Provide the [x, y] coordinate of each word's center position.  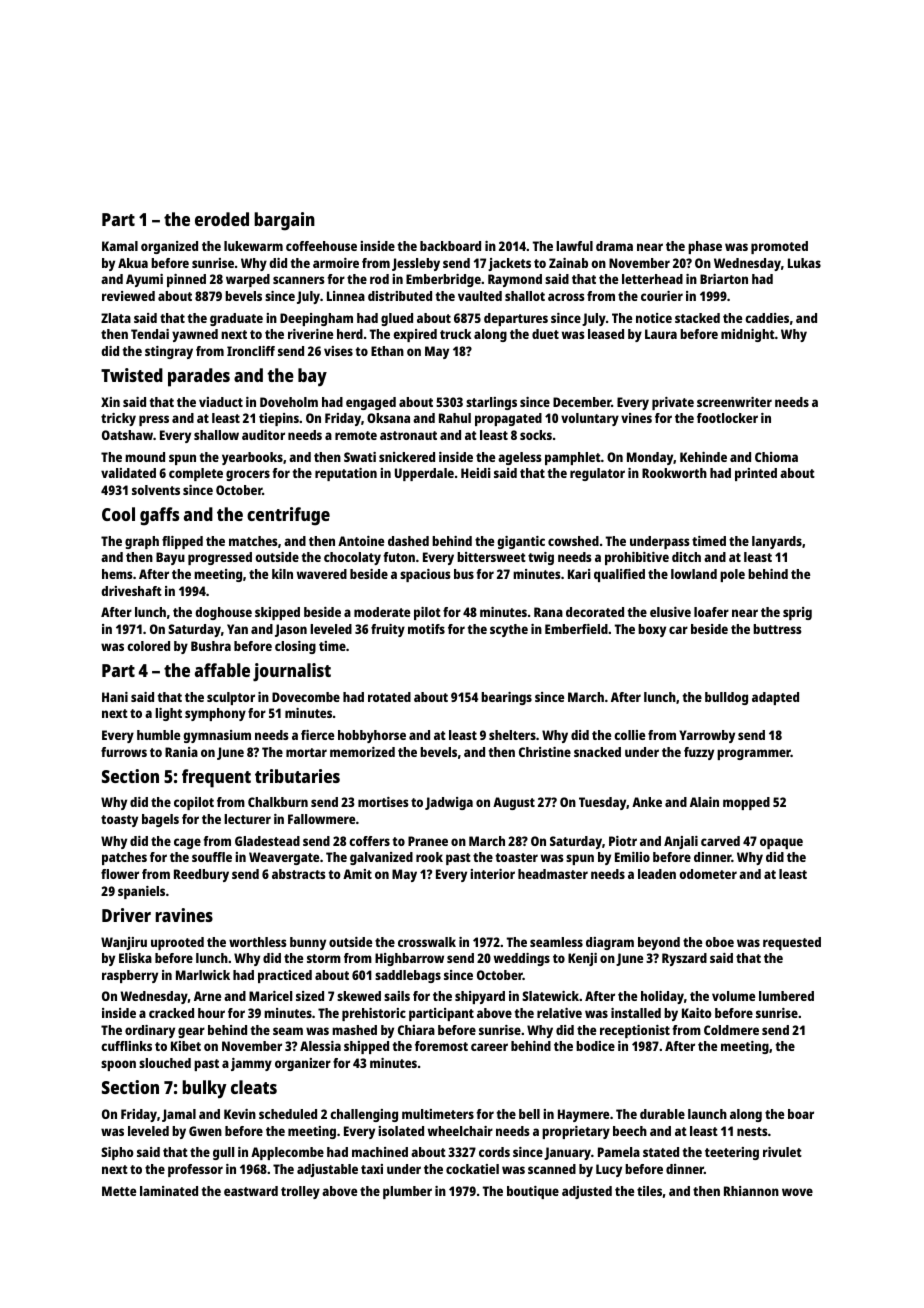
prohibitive [637, 558]
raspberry [130, 976]
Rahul [455, 418]
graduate [236, 319]
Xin [110, 402]
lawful [574, 246]
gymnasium [217, 736]
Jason [291, 630]
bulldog [726, 698]
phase [705, 247]
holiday [662, 997]
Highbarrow [409, 959]
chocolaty [352, 558]
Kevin [240, 1114]
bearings [506, 698]
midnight [748, 335]
